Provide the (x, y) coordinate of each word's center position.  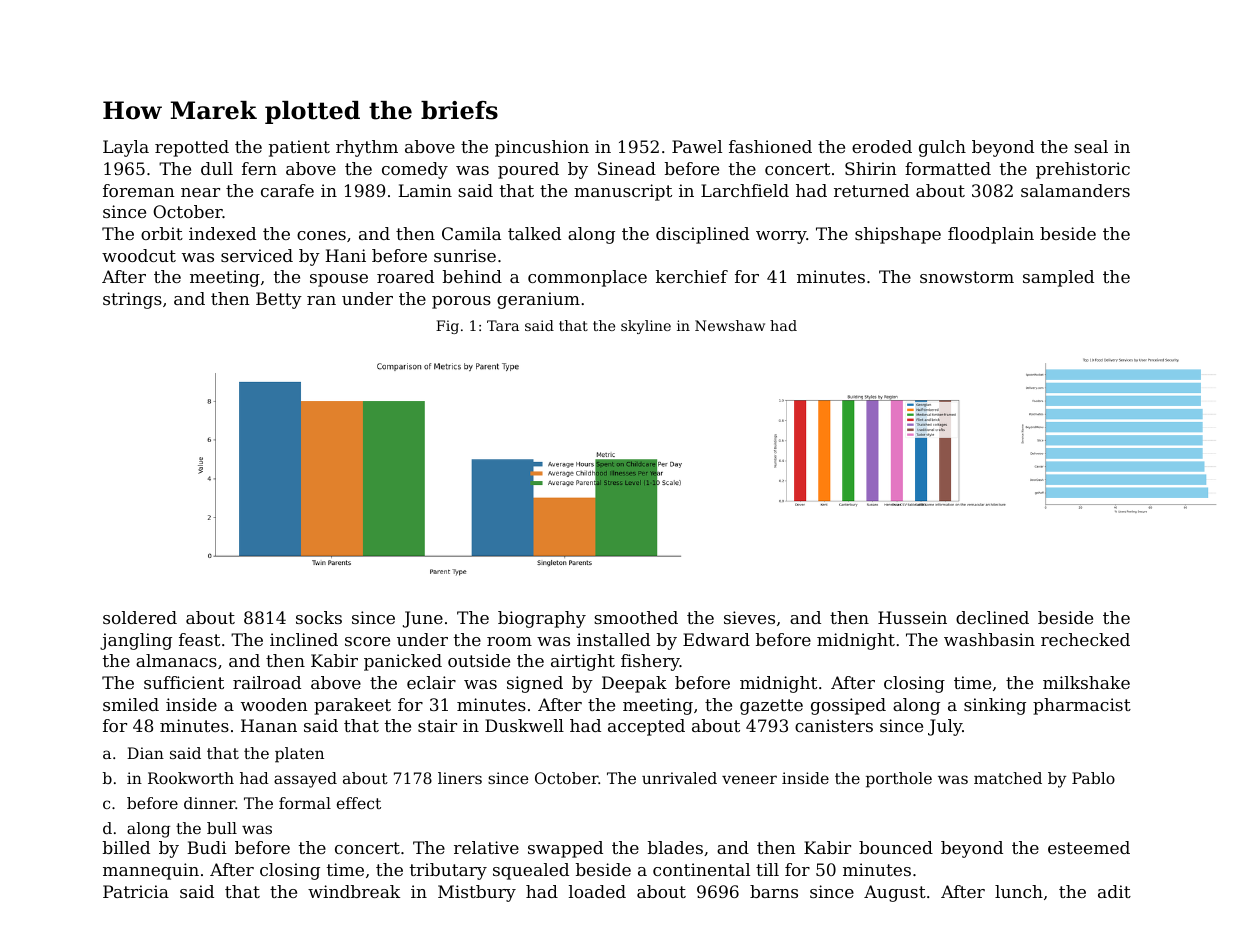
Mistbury (477, 893)
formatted (948, 168)
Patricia (136, 891)
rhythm (367, 148)
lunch (1019, 891)
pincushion (542, 148)
